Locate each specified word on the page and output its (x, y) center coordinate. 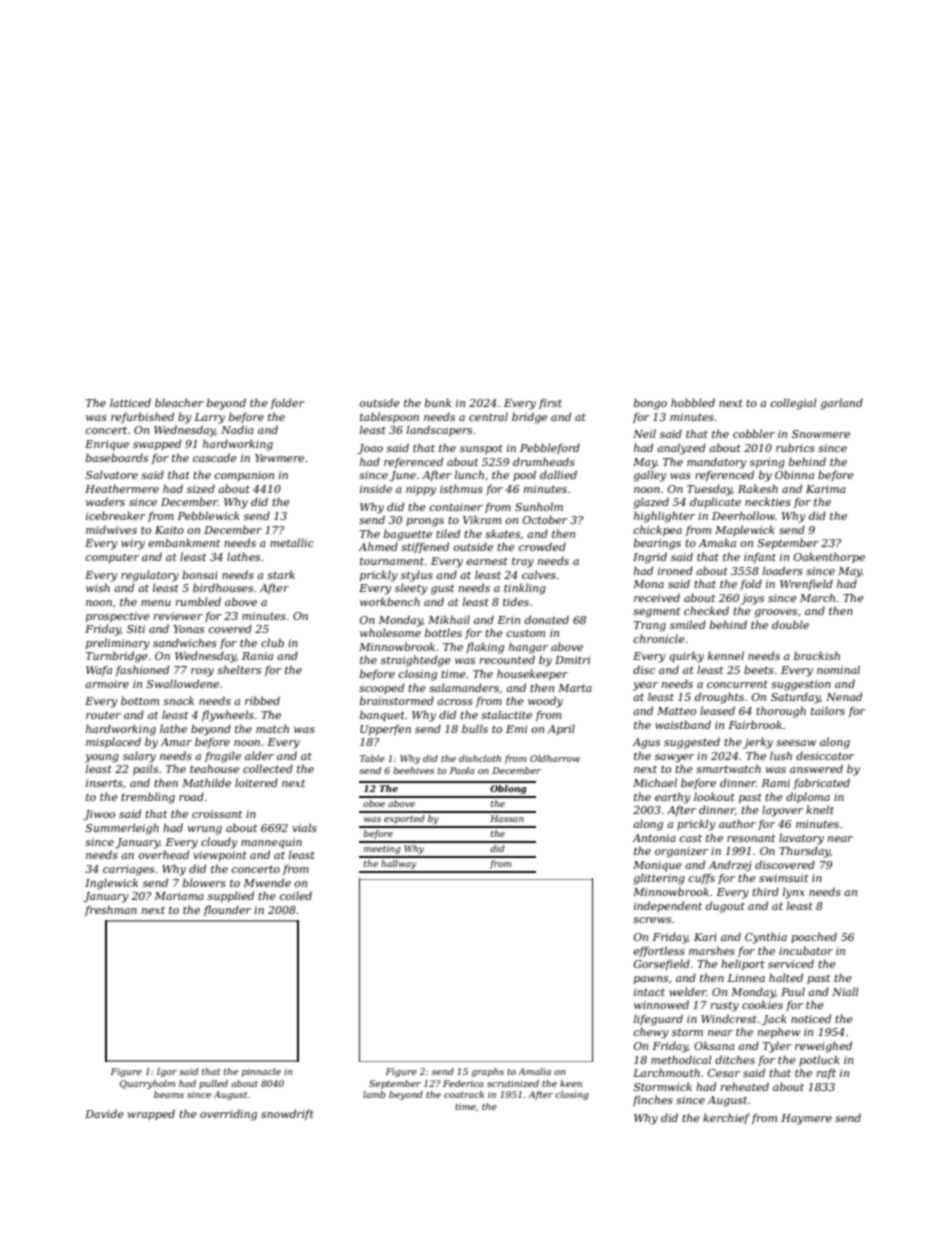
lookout (714, 796)
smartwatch (728, 768)
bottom (140, 700)
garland (841, 404)
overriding (228, 1115)
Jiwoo (99, 815)
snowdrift (287, 1114)
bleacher (179, 402)
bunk (438, 402)
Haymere (806, 1119)
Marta (575, 688)
